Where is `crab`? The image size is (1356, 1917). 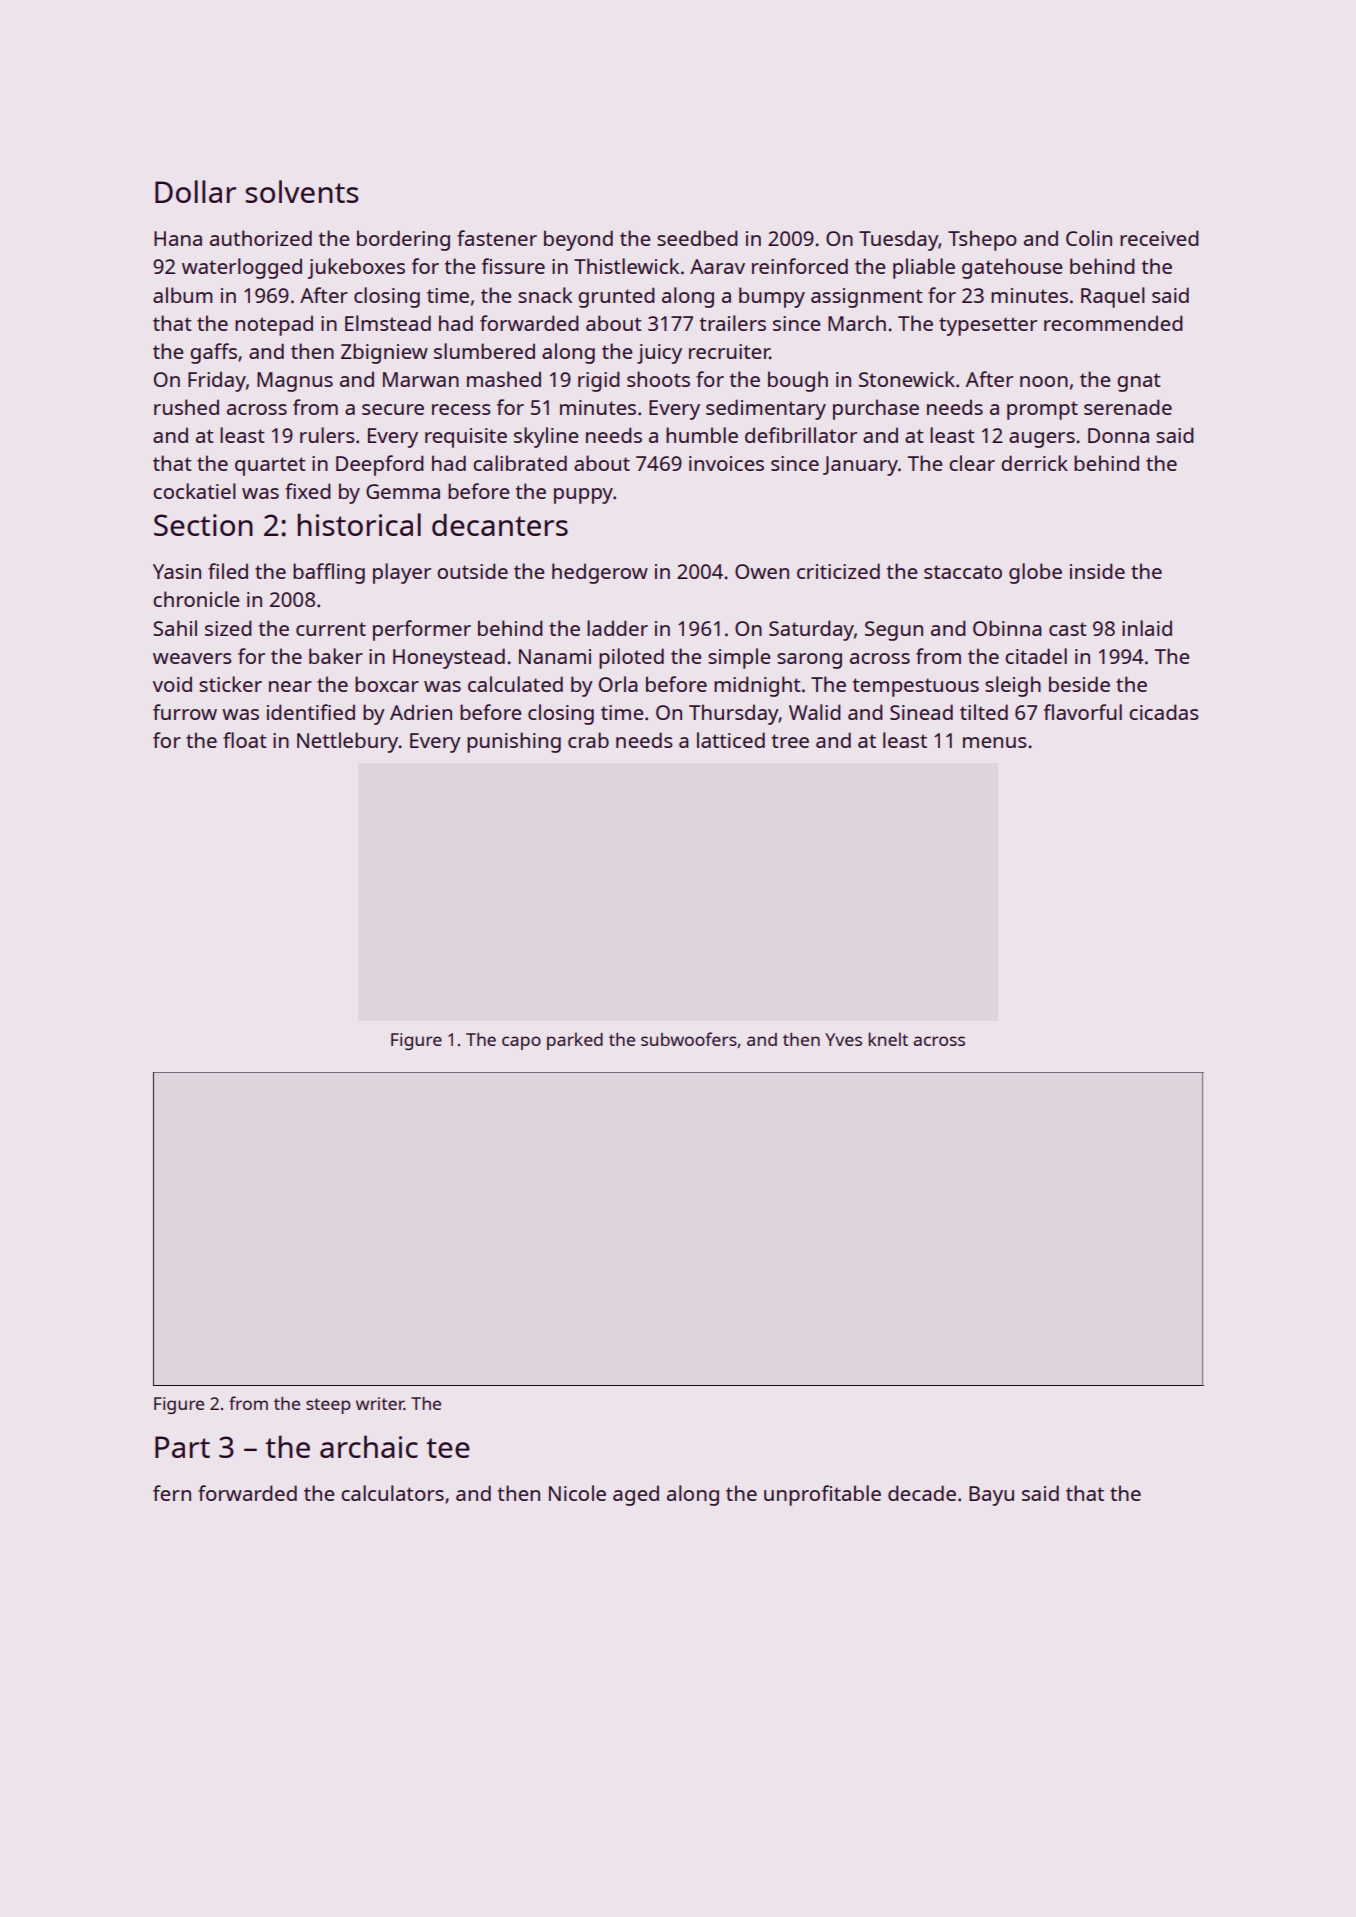 crab is located at coordinates (588, 740).
